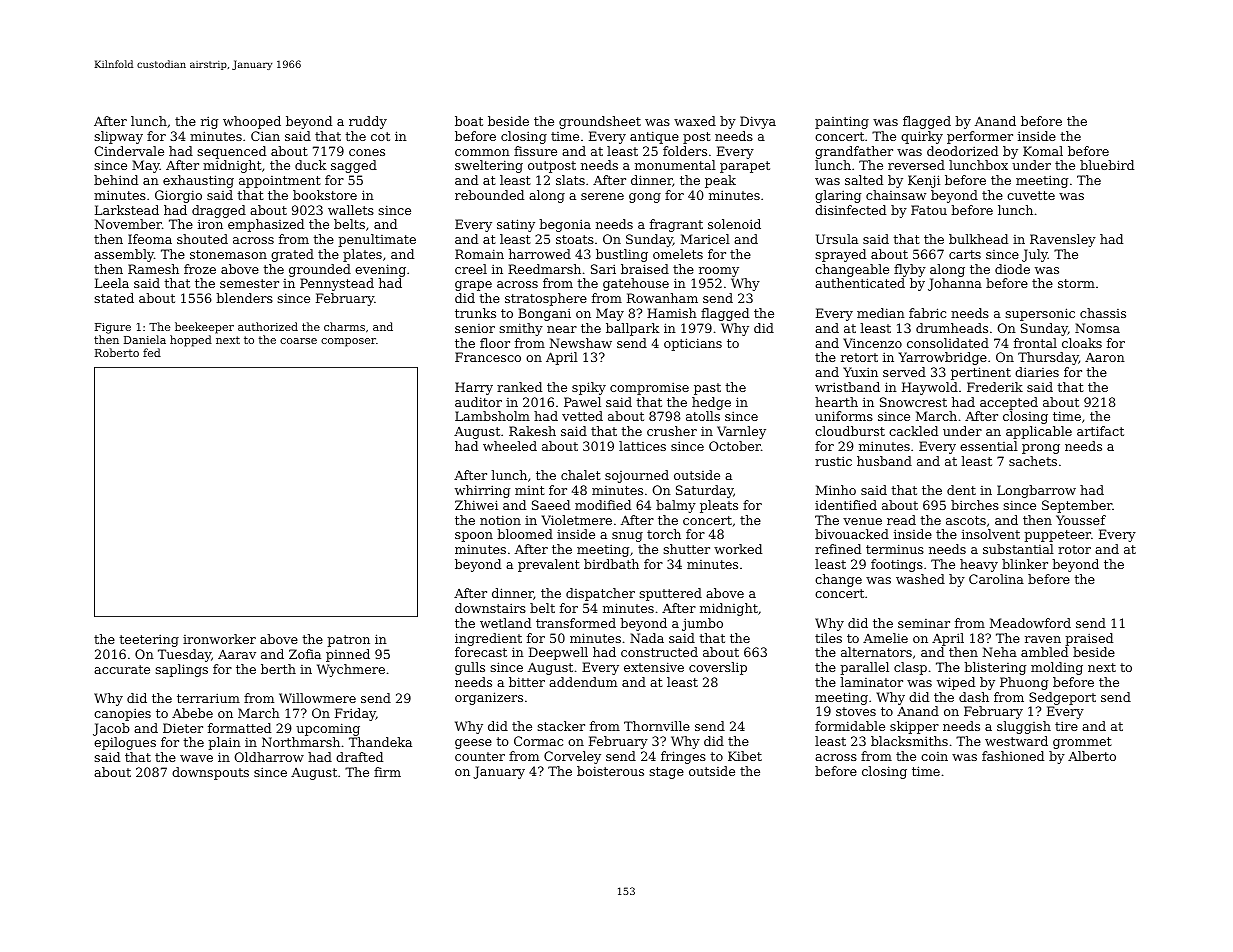 This document has height=952, width=1233. Describe the element at coordinates (478, 402) in the document. I see `auditor` at that location.
